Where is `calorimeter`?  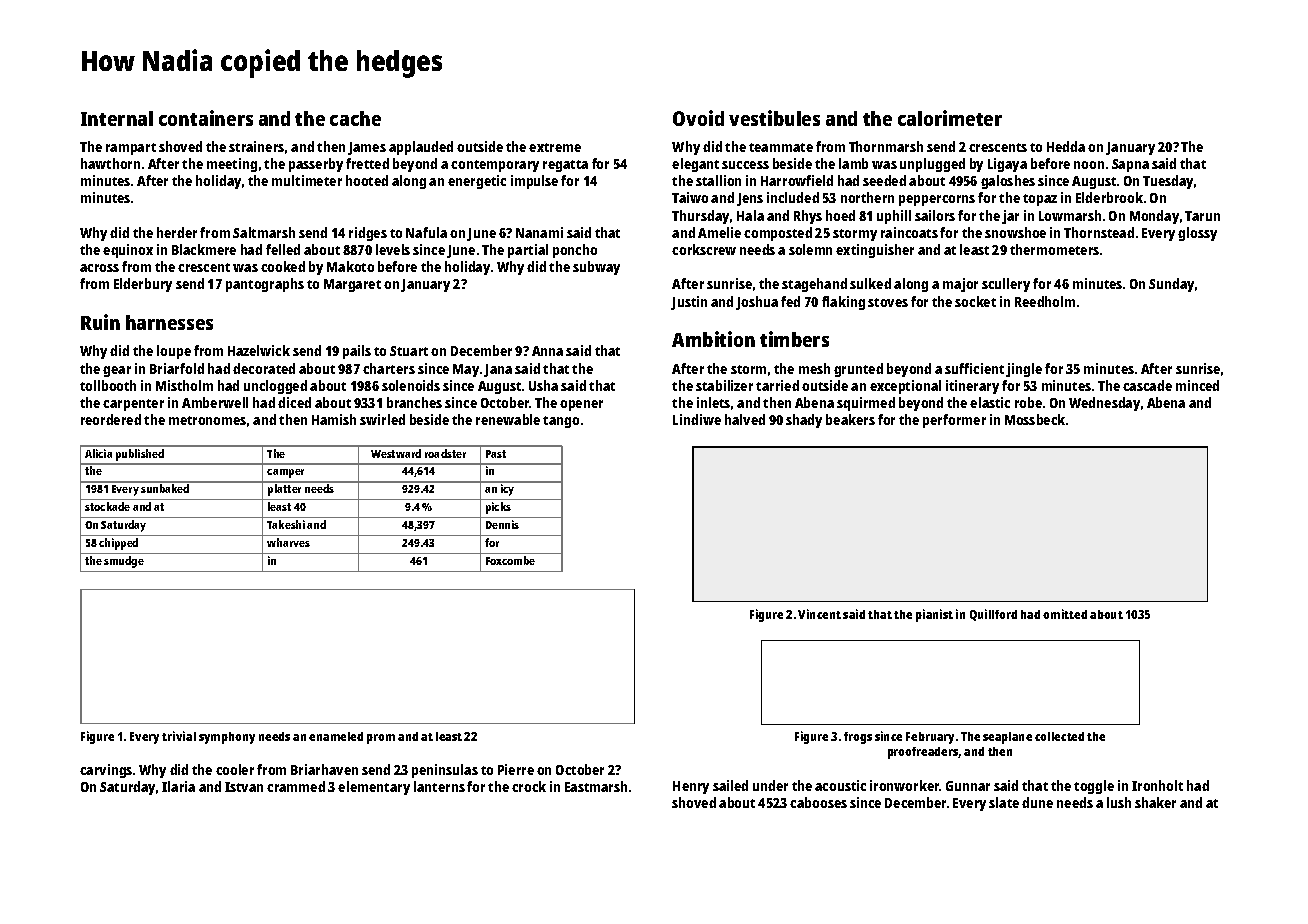
calorimeter is located at coordinates (950, 118).
